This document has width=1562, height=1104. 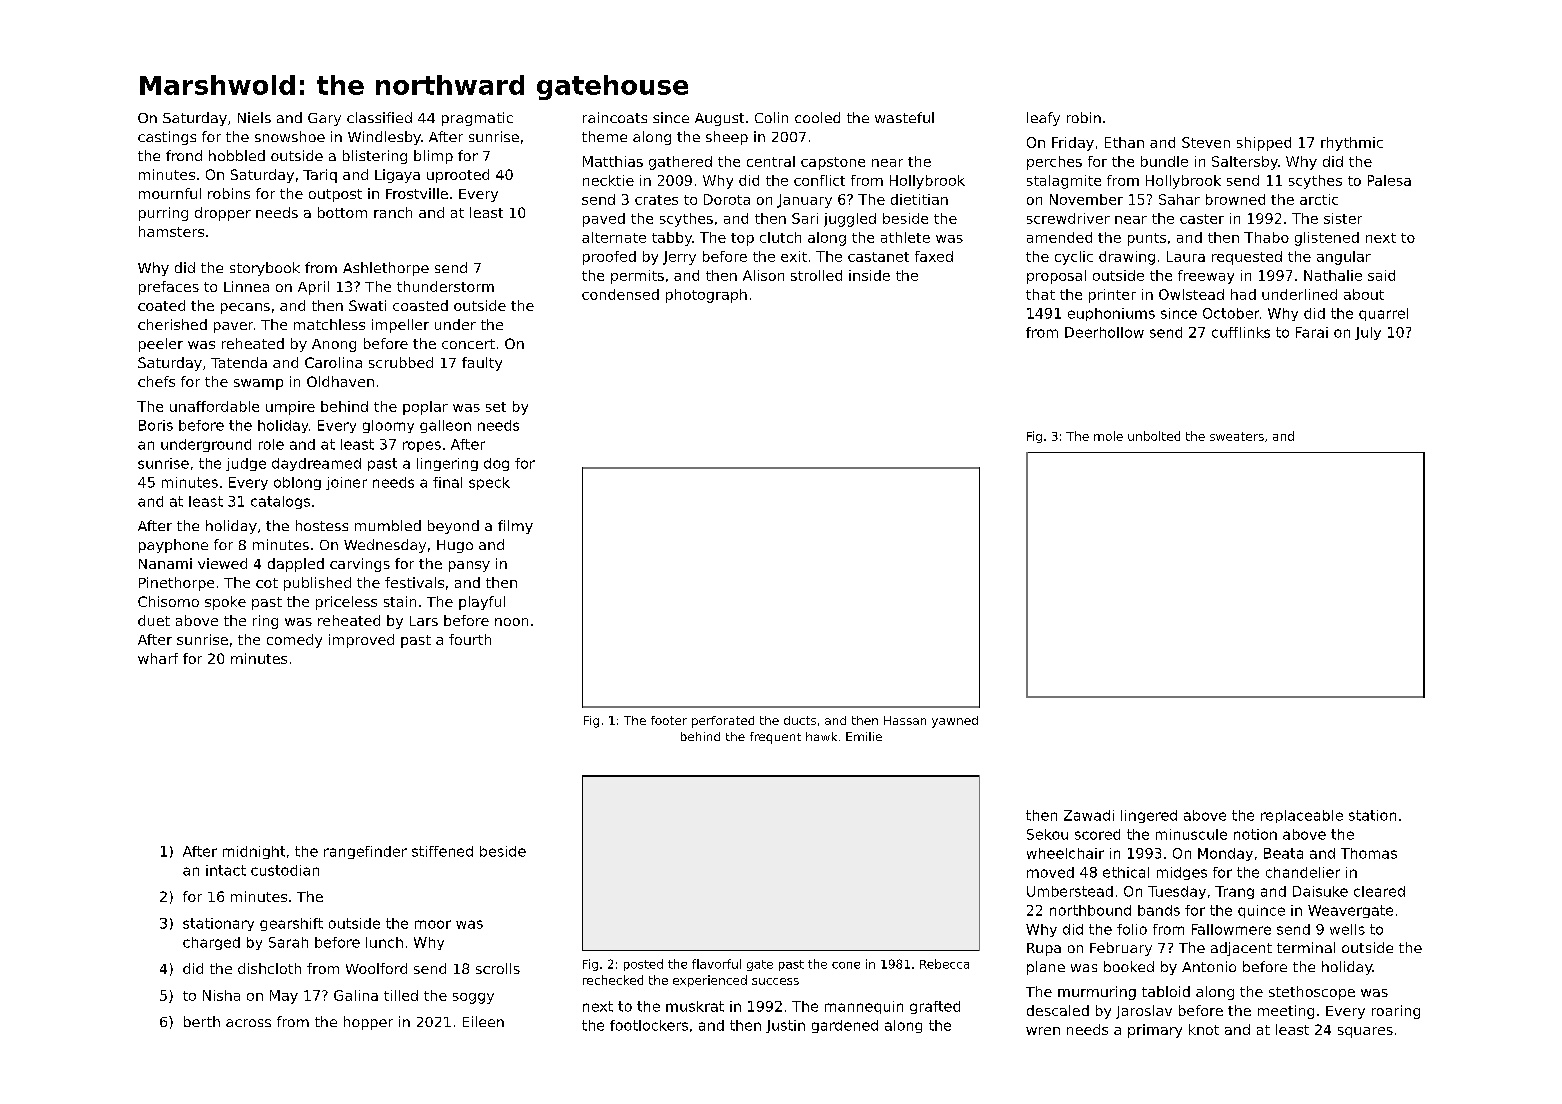 What do you see at coordinates (489, 483) in the document?
I see `speck` at bounding box center [489, 483].
